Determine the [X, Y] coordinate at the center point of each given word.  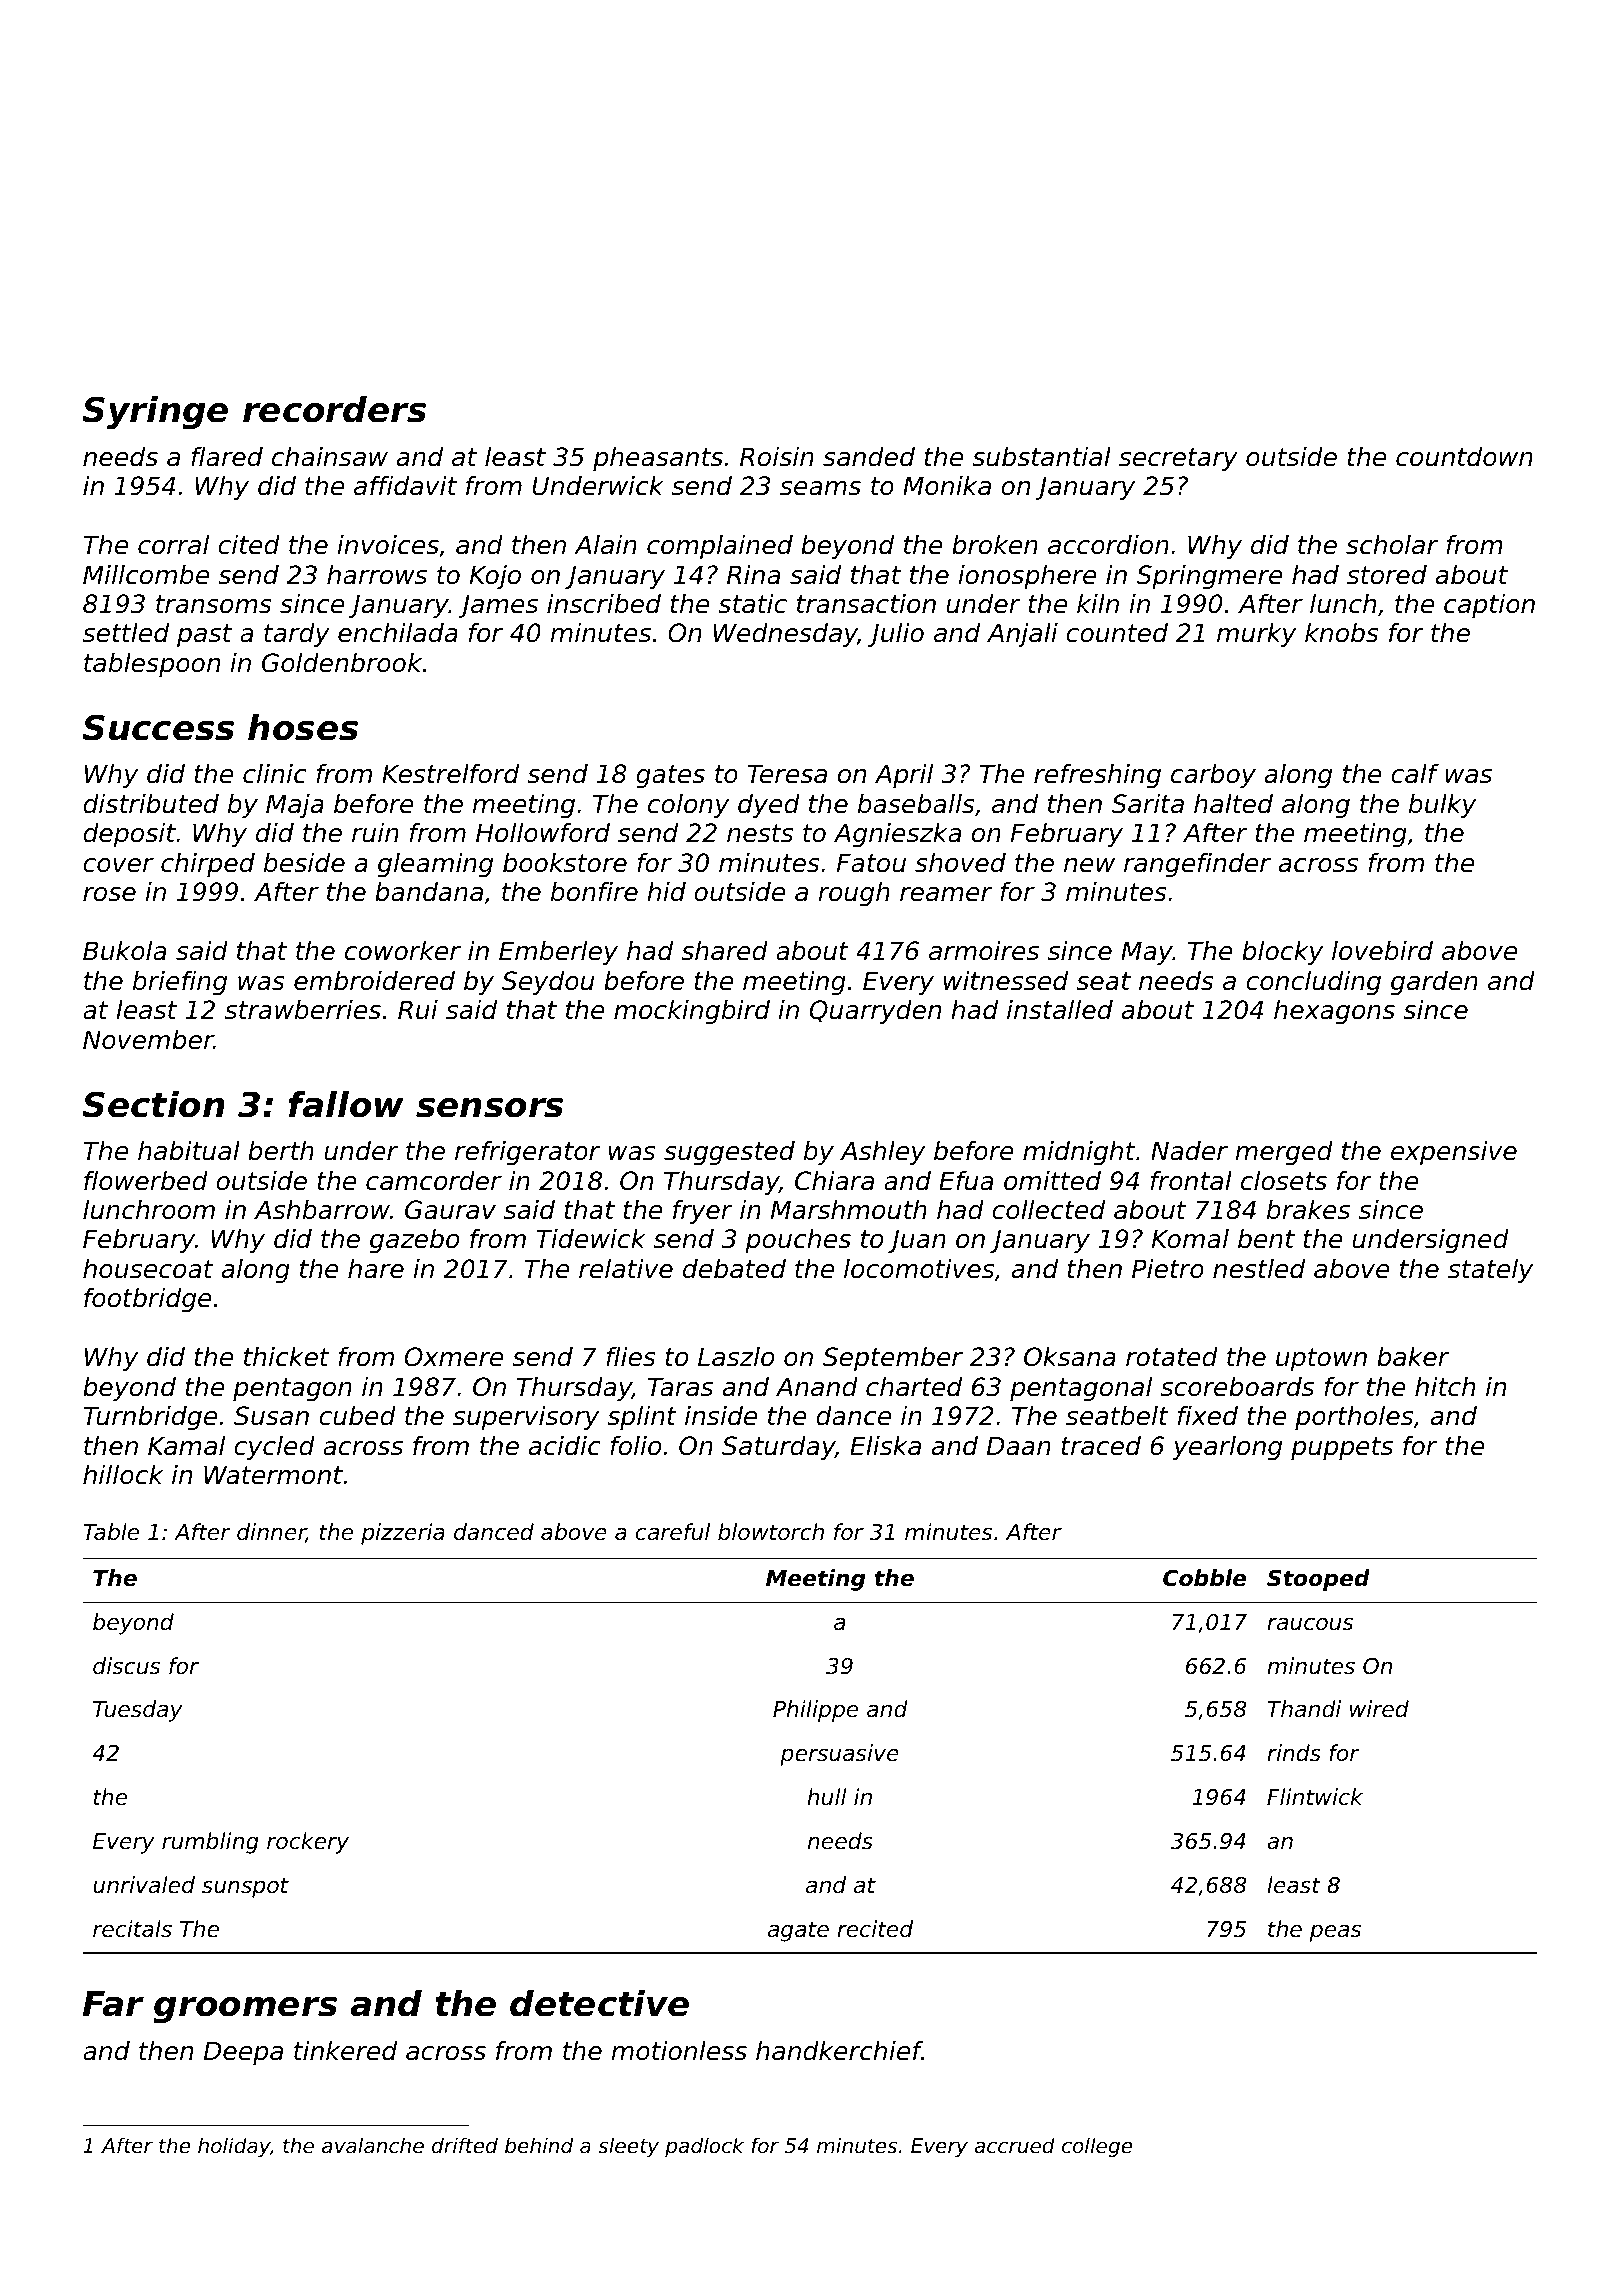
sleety [628, 2147]
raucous [1310, 1624]
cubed [357, 1416]
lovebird [1382, 951]
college [1097, 2147]
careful [673, 1532]
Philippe [815, 1711]
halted [1233, 804]
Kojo [495, 577]
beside [304, 863]
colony [688, 806]
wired [1379, 1709]
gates [670, 776]
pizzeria [403, 1534]
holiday [234, 2147]
